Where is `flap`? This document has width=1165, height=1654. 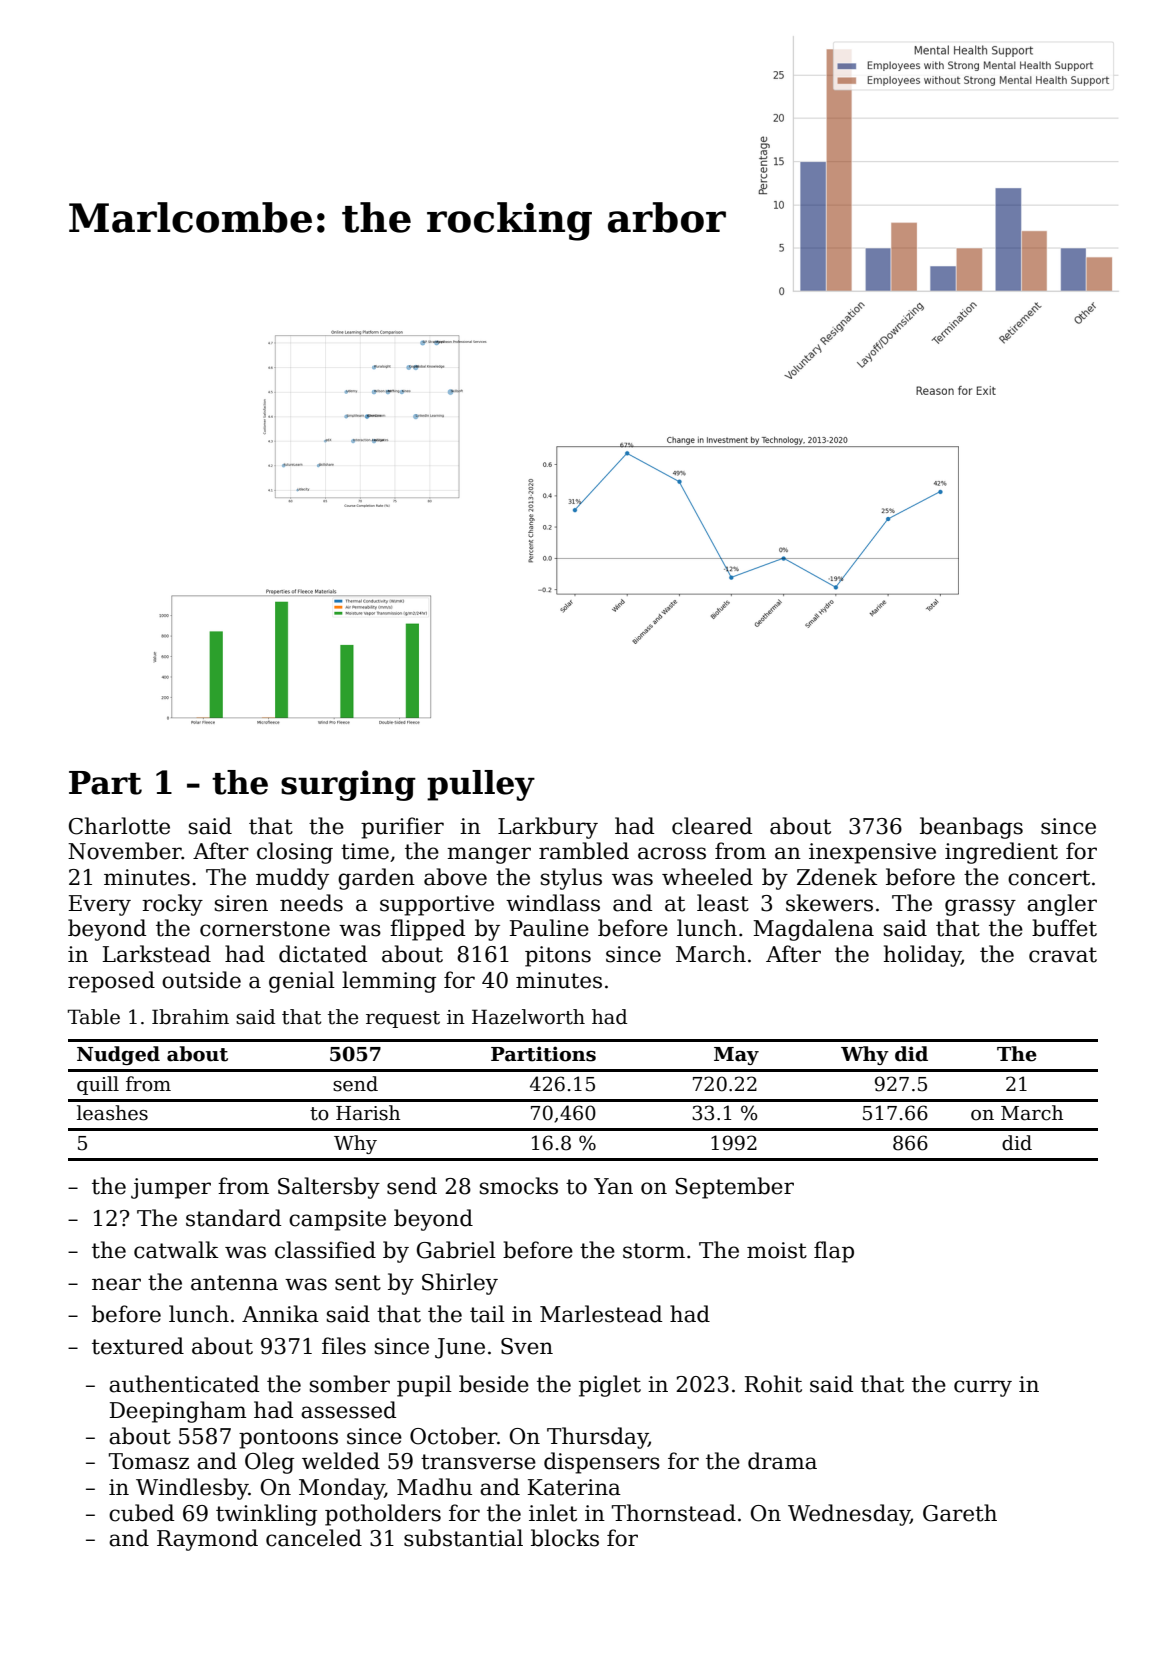
flap is located at coordinates (834, 1252).
